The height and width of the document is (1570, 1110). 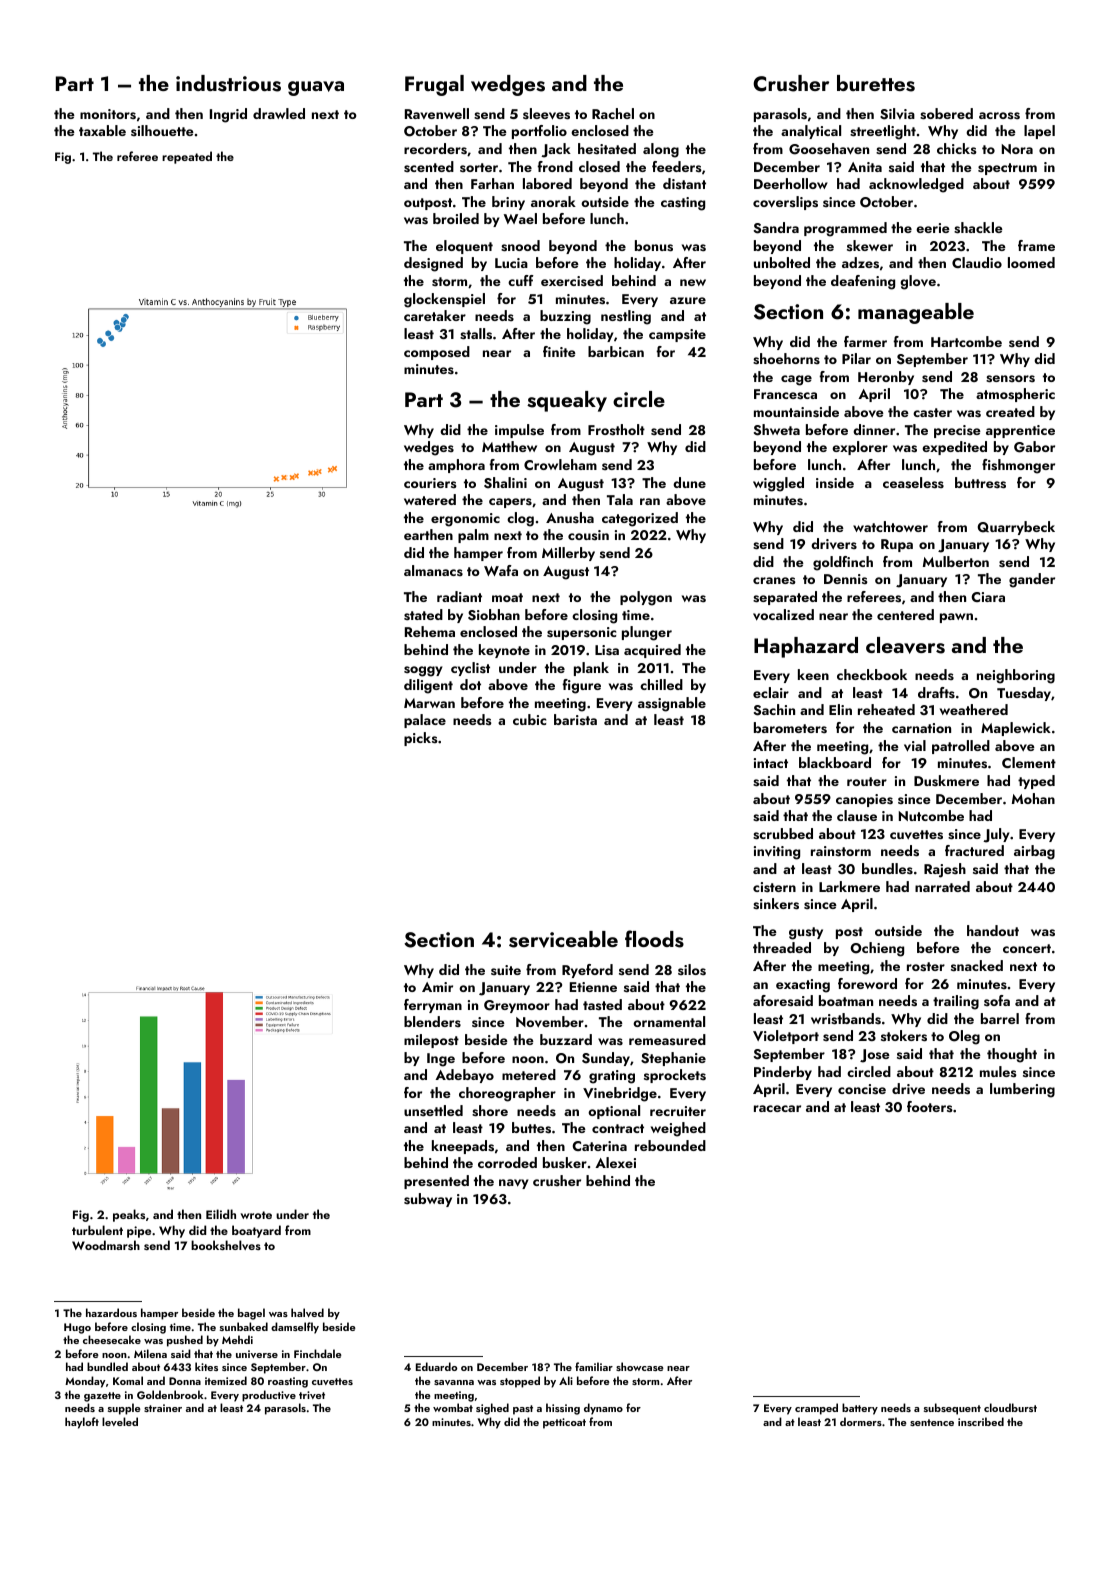 What do you see at coordinates (423, 615) in the document?
I see `stated` at bounding box center [423, 615].
